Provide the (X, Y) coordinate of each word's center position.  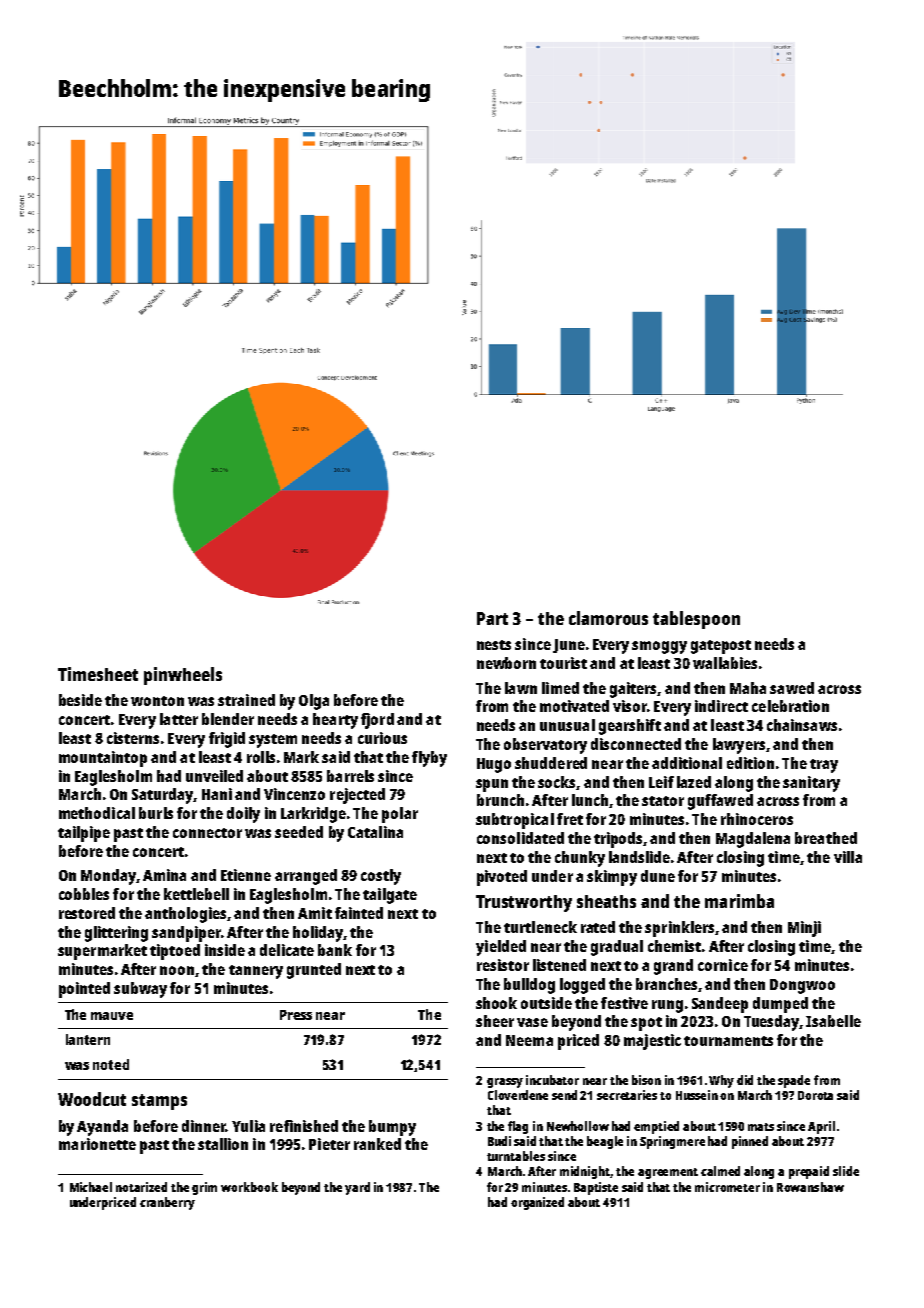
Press (296, 1015)
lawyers (739, 746)
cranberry (167, 1203)
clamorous (608, 618)
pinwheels (183, 676)
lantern (88, 1039)
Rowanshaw (810, 1187)
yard (357, 1188)
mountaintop (103, 759)
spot (646, 1024)
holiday (318, 934)
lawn (521, 688)
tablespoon (696, 620)
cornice (723, 965)
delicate (287, 950)
